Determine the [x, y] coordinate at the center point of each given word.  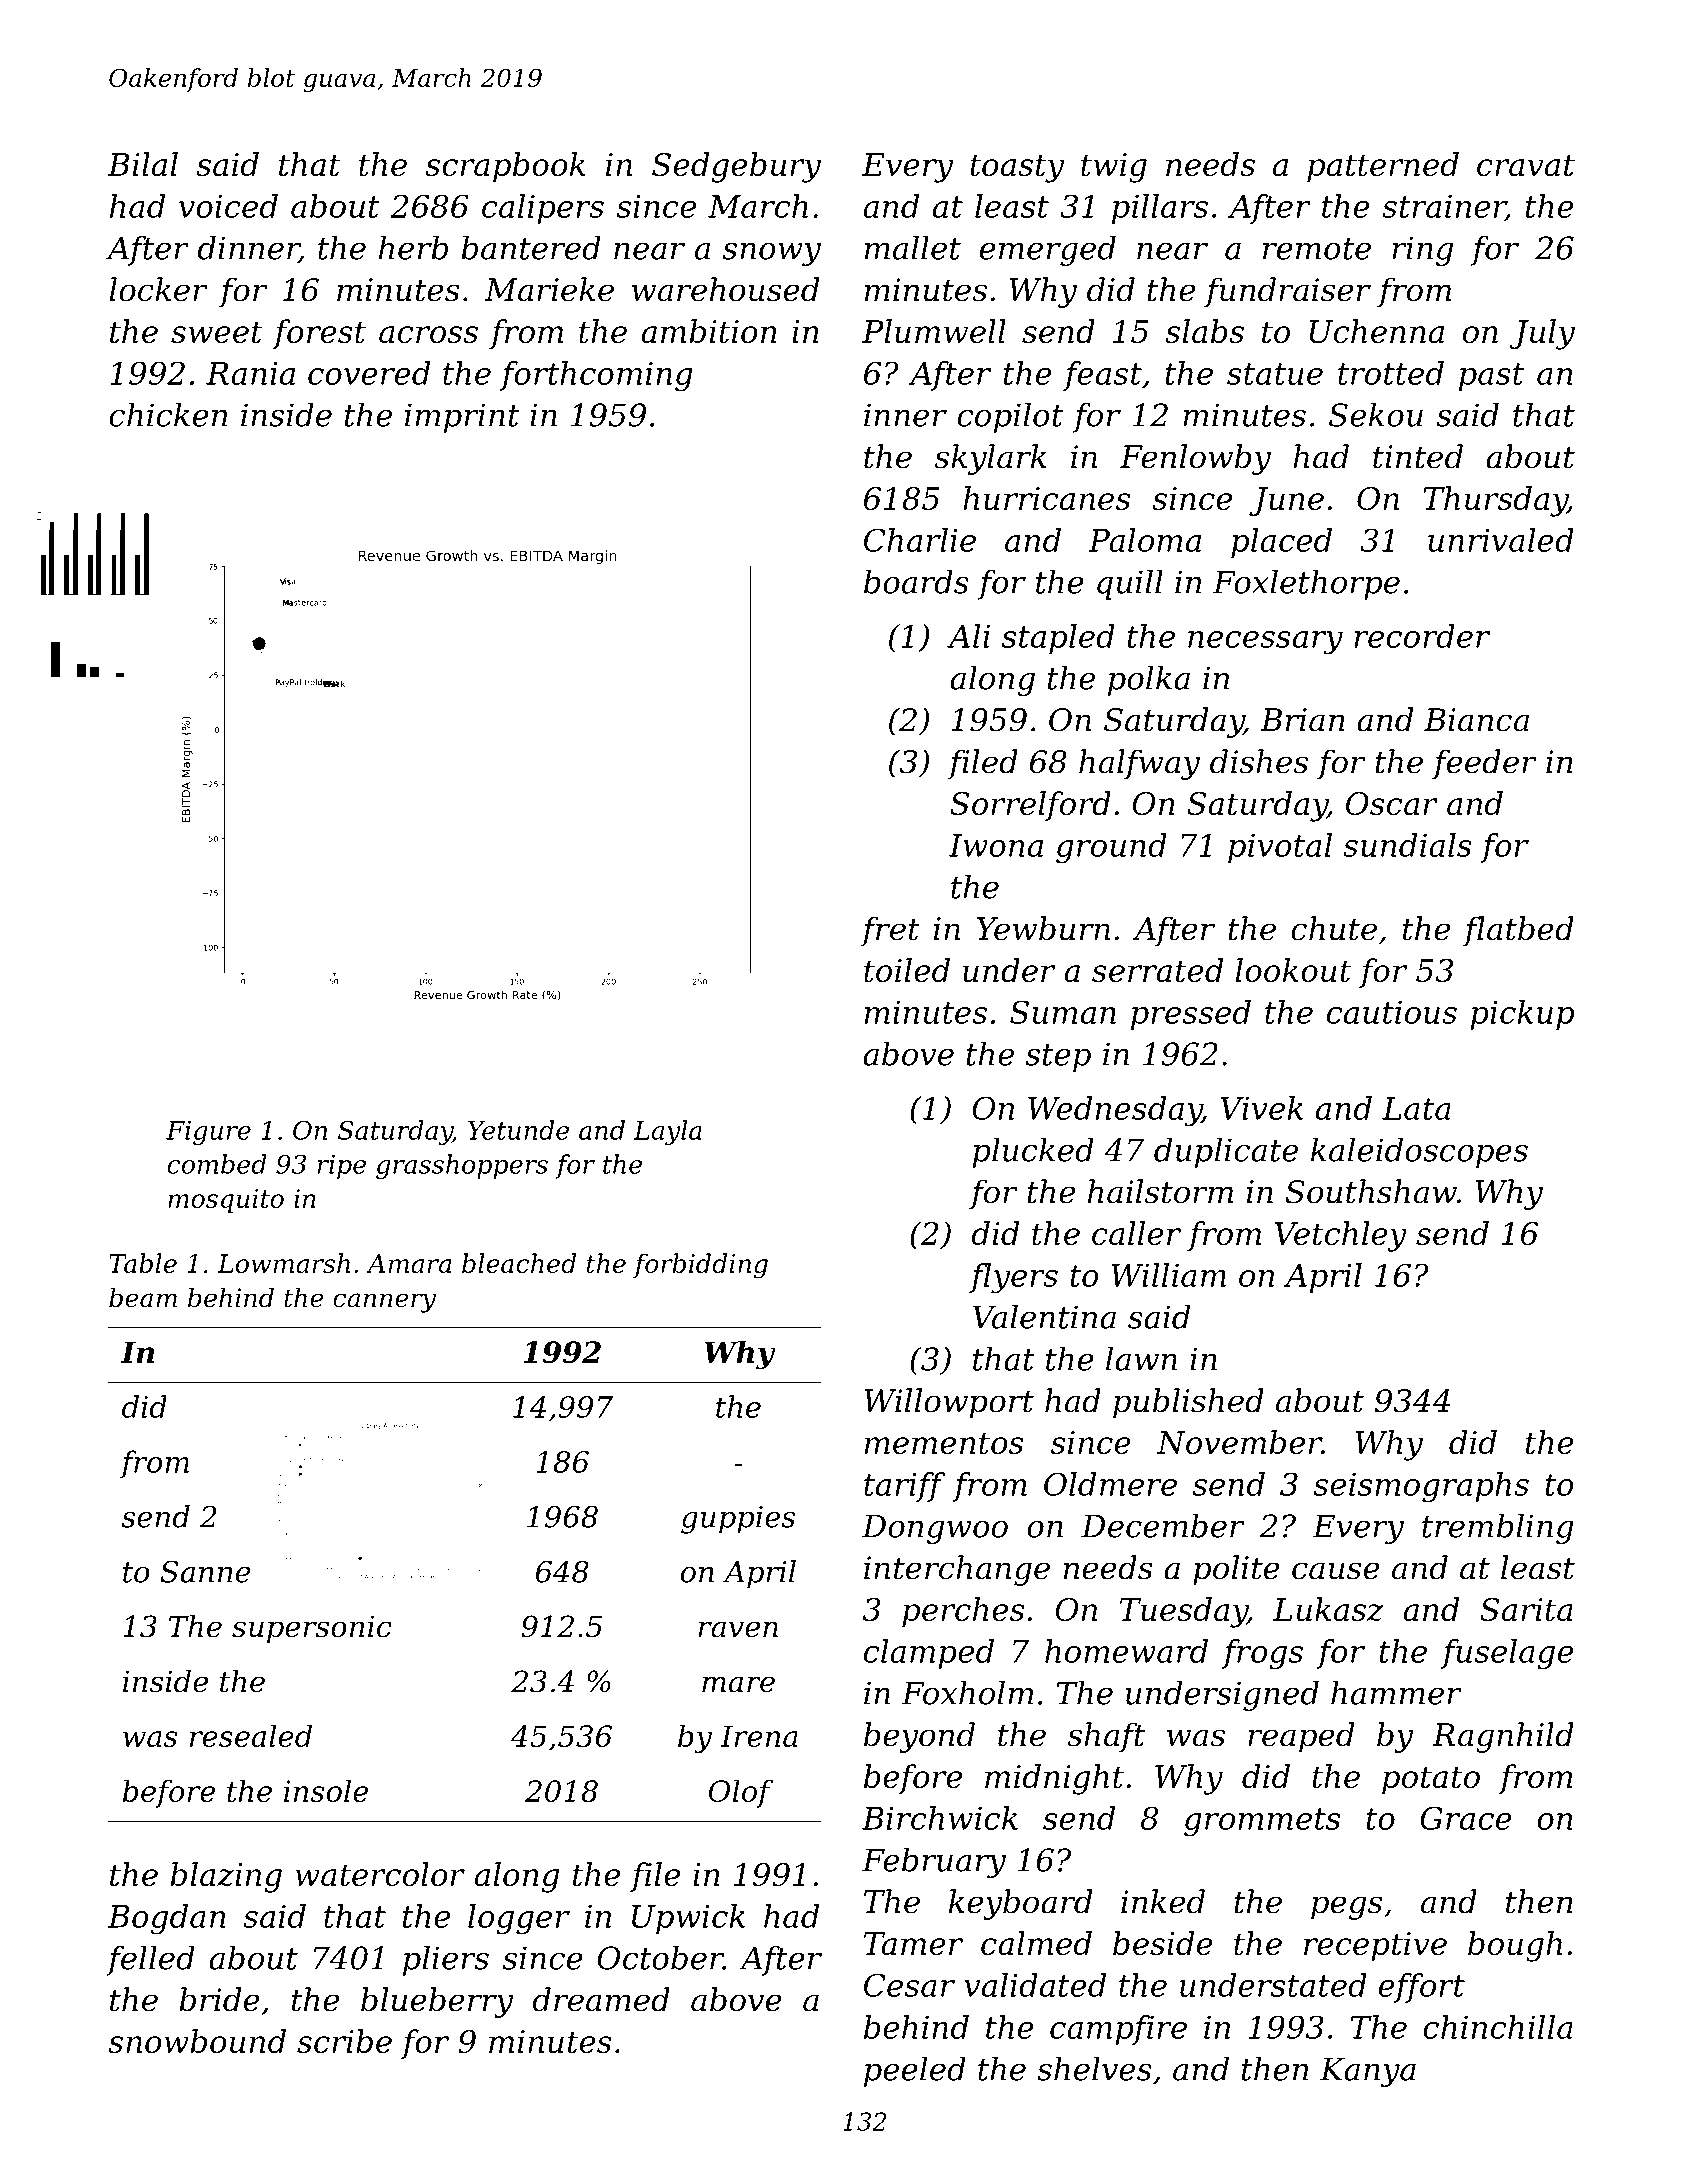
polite [1236, 1570]
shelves [1094, 2068]
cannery [384, 1303]
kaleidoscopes [1419, 1152]
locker [158, 289]
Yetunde [518, 1130]
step [1058, 1058]
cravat [1526, 165]
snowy [772, 254]
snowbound [197, 2041]
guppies [738, 1520]
